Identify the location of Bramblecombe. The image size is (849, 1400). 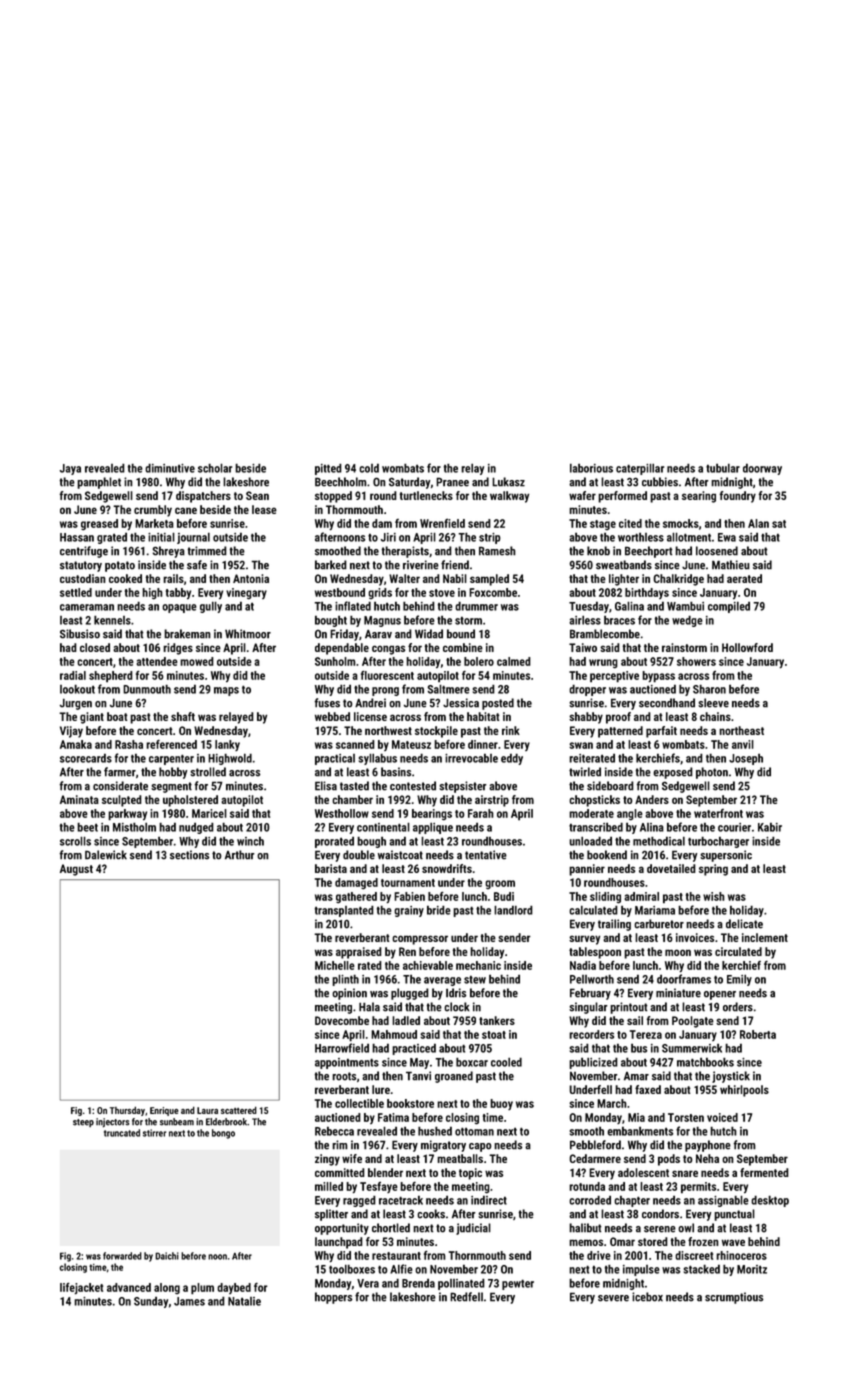
(605, 634).
